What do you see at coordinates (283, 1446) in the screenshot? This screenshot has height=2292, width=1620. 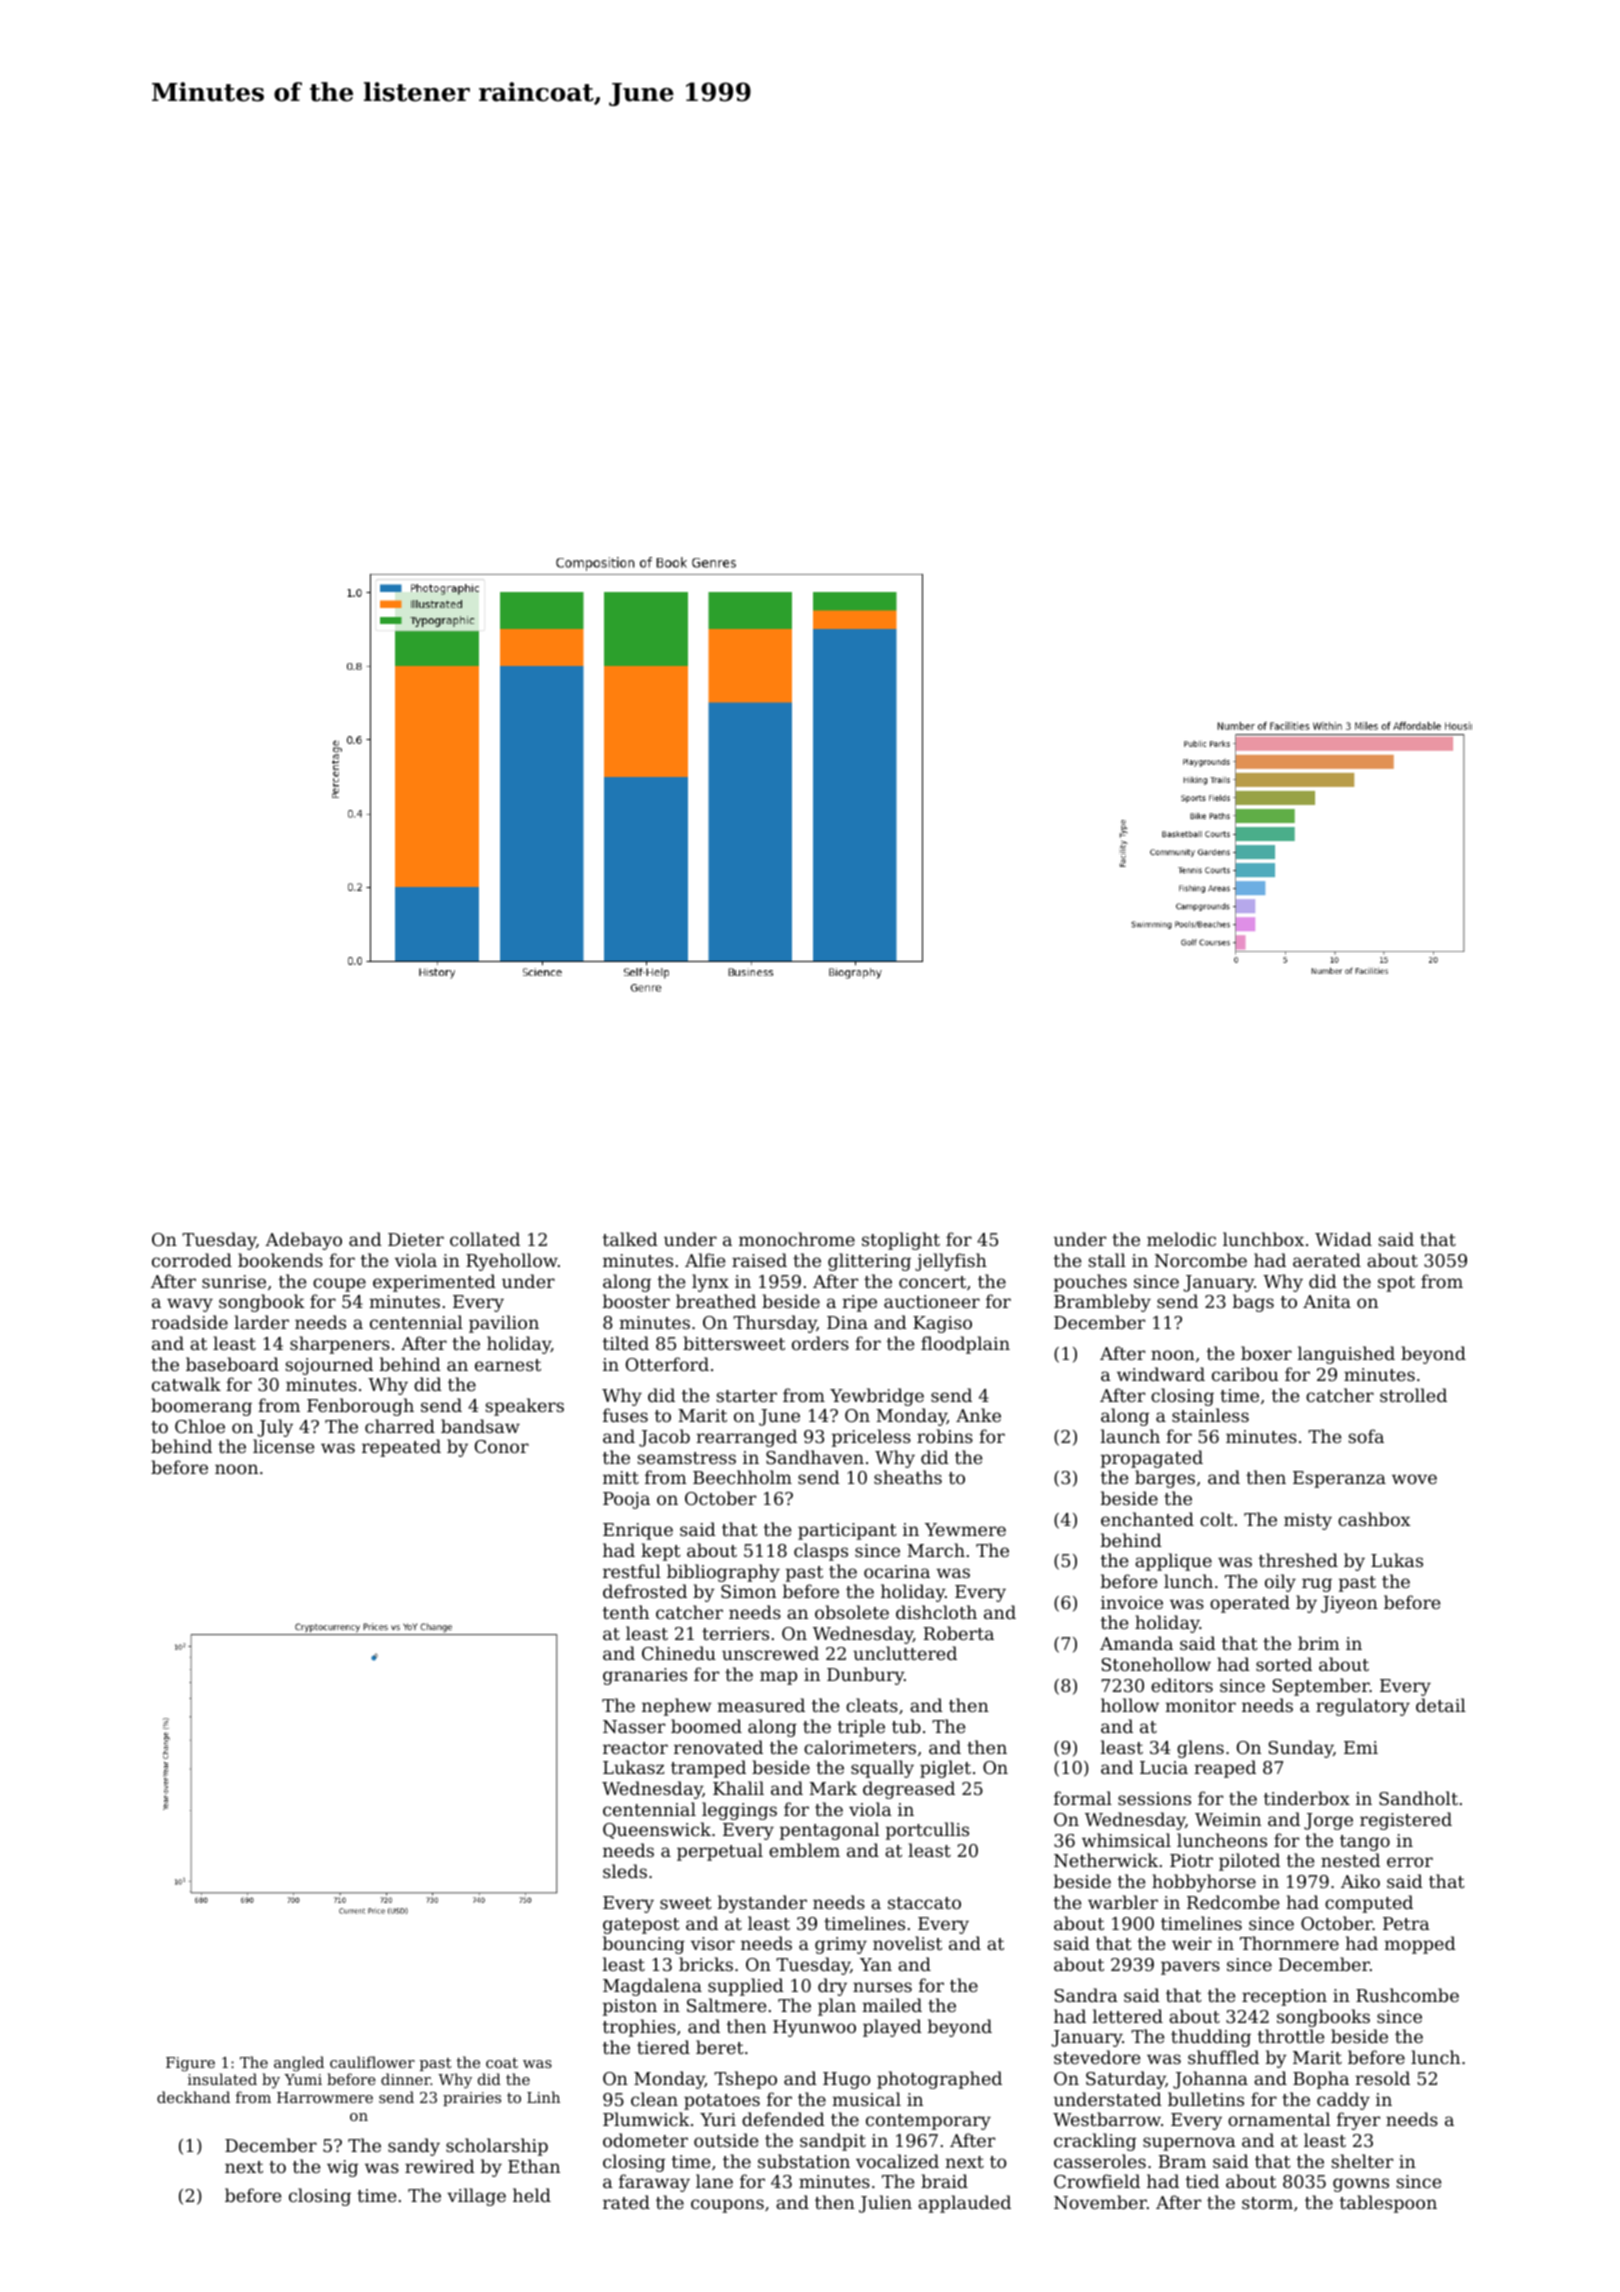 I see `license` at bounding box center [283, 1446].
